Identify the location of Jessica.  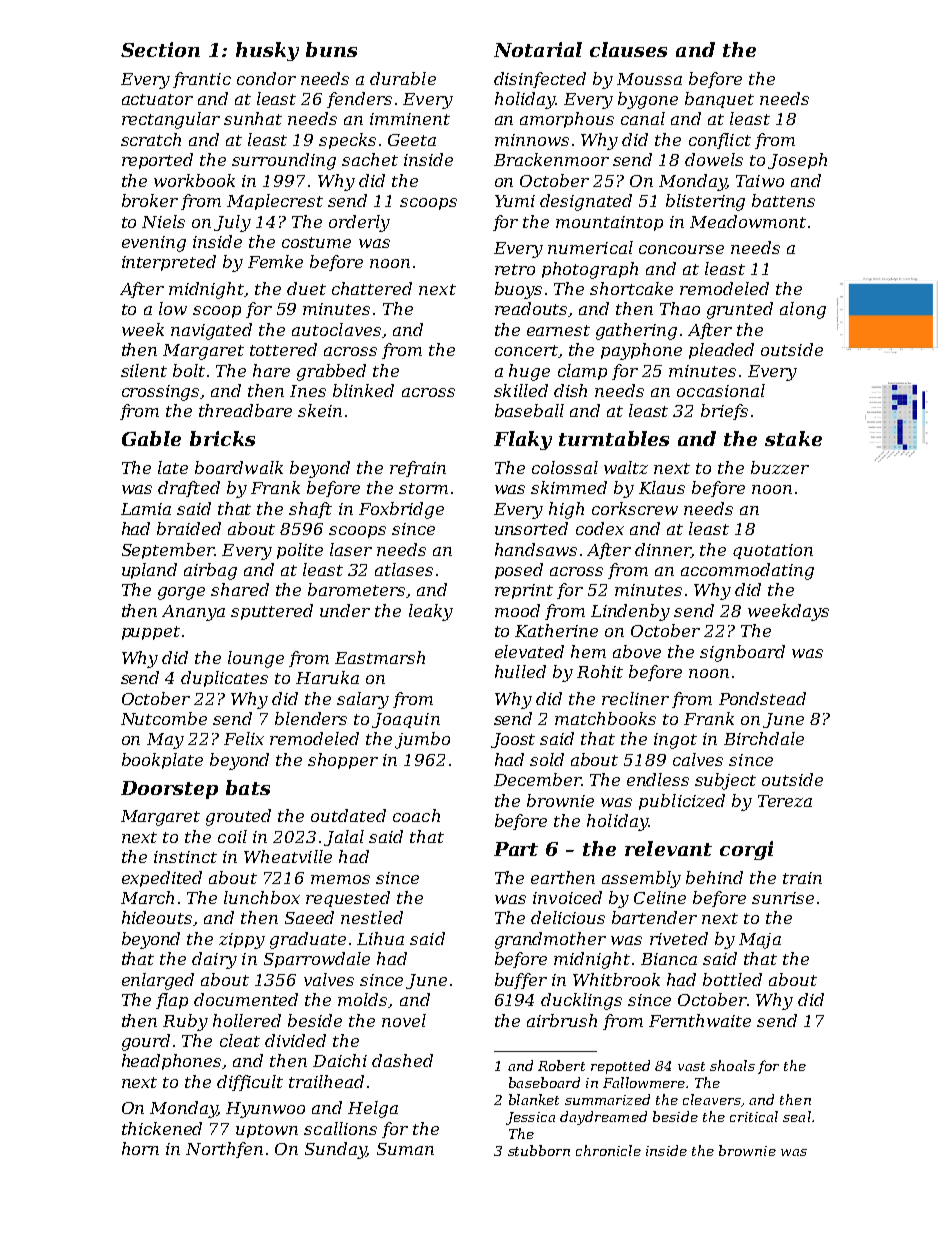
(530, 1118).
